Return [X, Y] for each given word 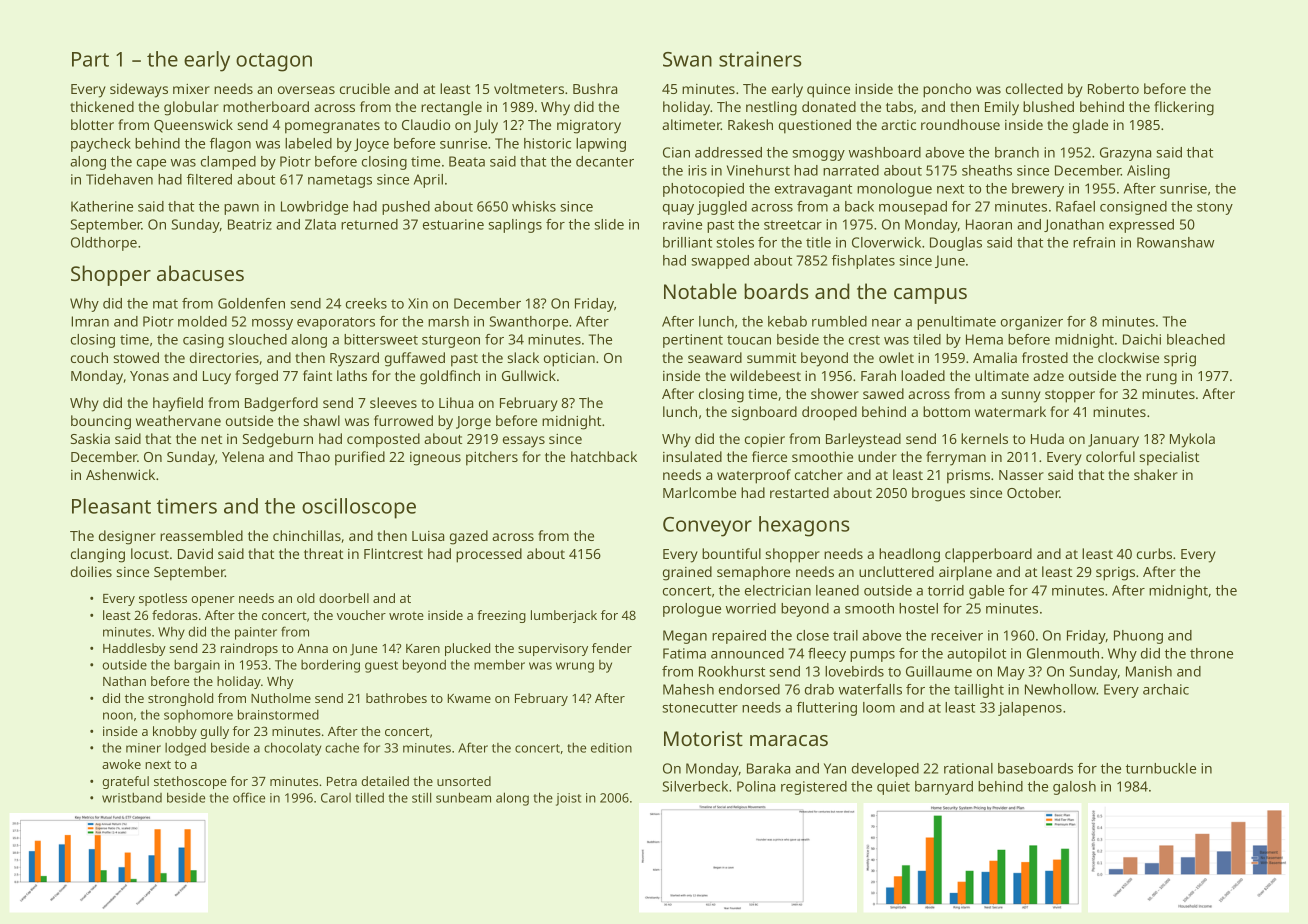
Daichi [1142, 339]
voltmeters [529, 88]
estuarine [453, 224]
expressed [1141, 226]
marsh [448, 321]
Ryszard [354, 359]
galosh [1074, 788]
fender [612, 648]
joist [568, 799]
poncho [947, 90]
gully [214, 732]
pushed [406, 208]
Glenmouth [1063, 653]
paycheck [101, 145]
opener [213, 601]
